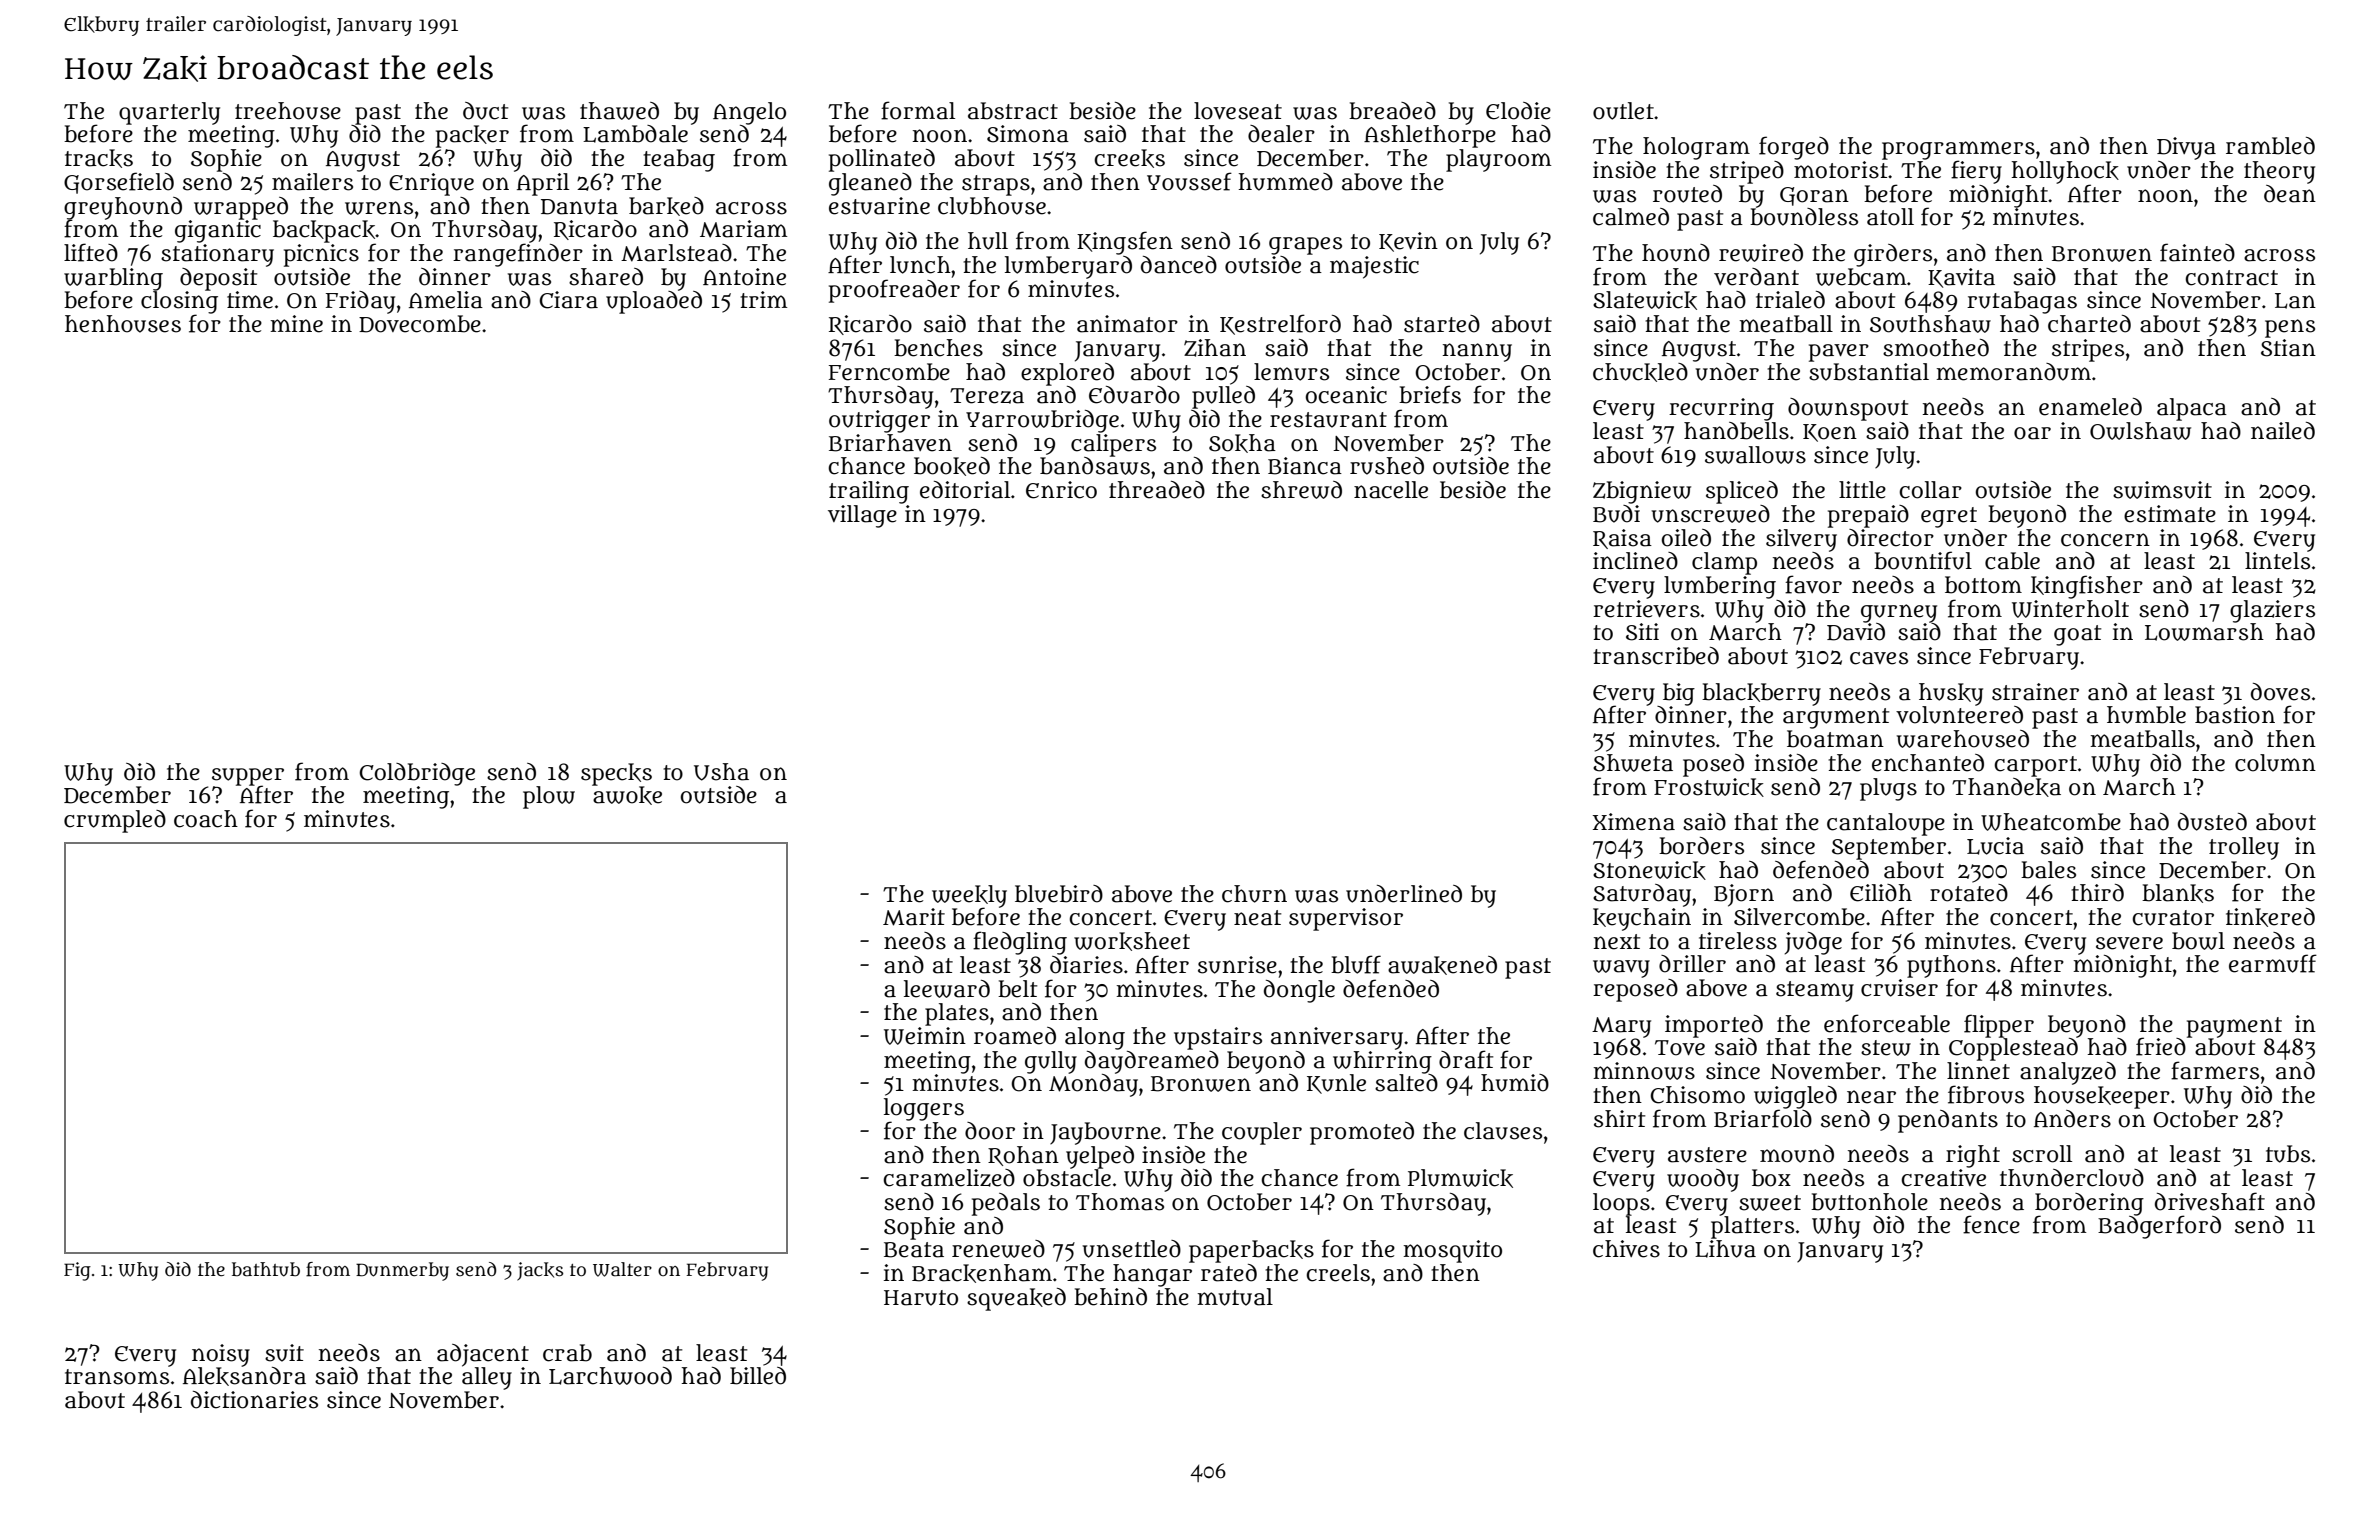 This page has height=1540, width=2380. What do you see at coordinates (123, 324) in the page?
I see `henhouses` at bounding box center [123, 324].
